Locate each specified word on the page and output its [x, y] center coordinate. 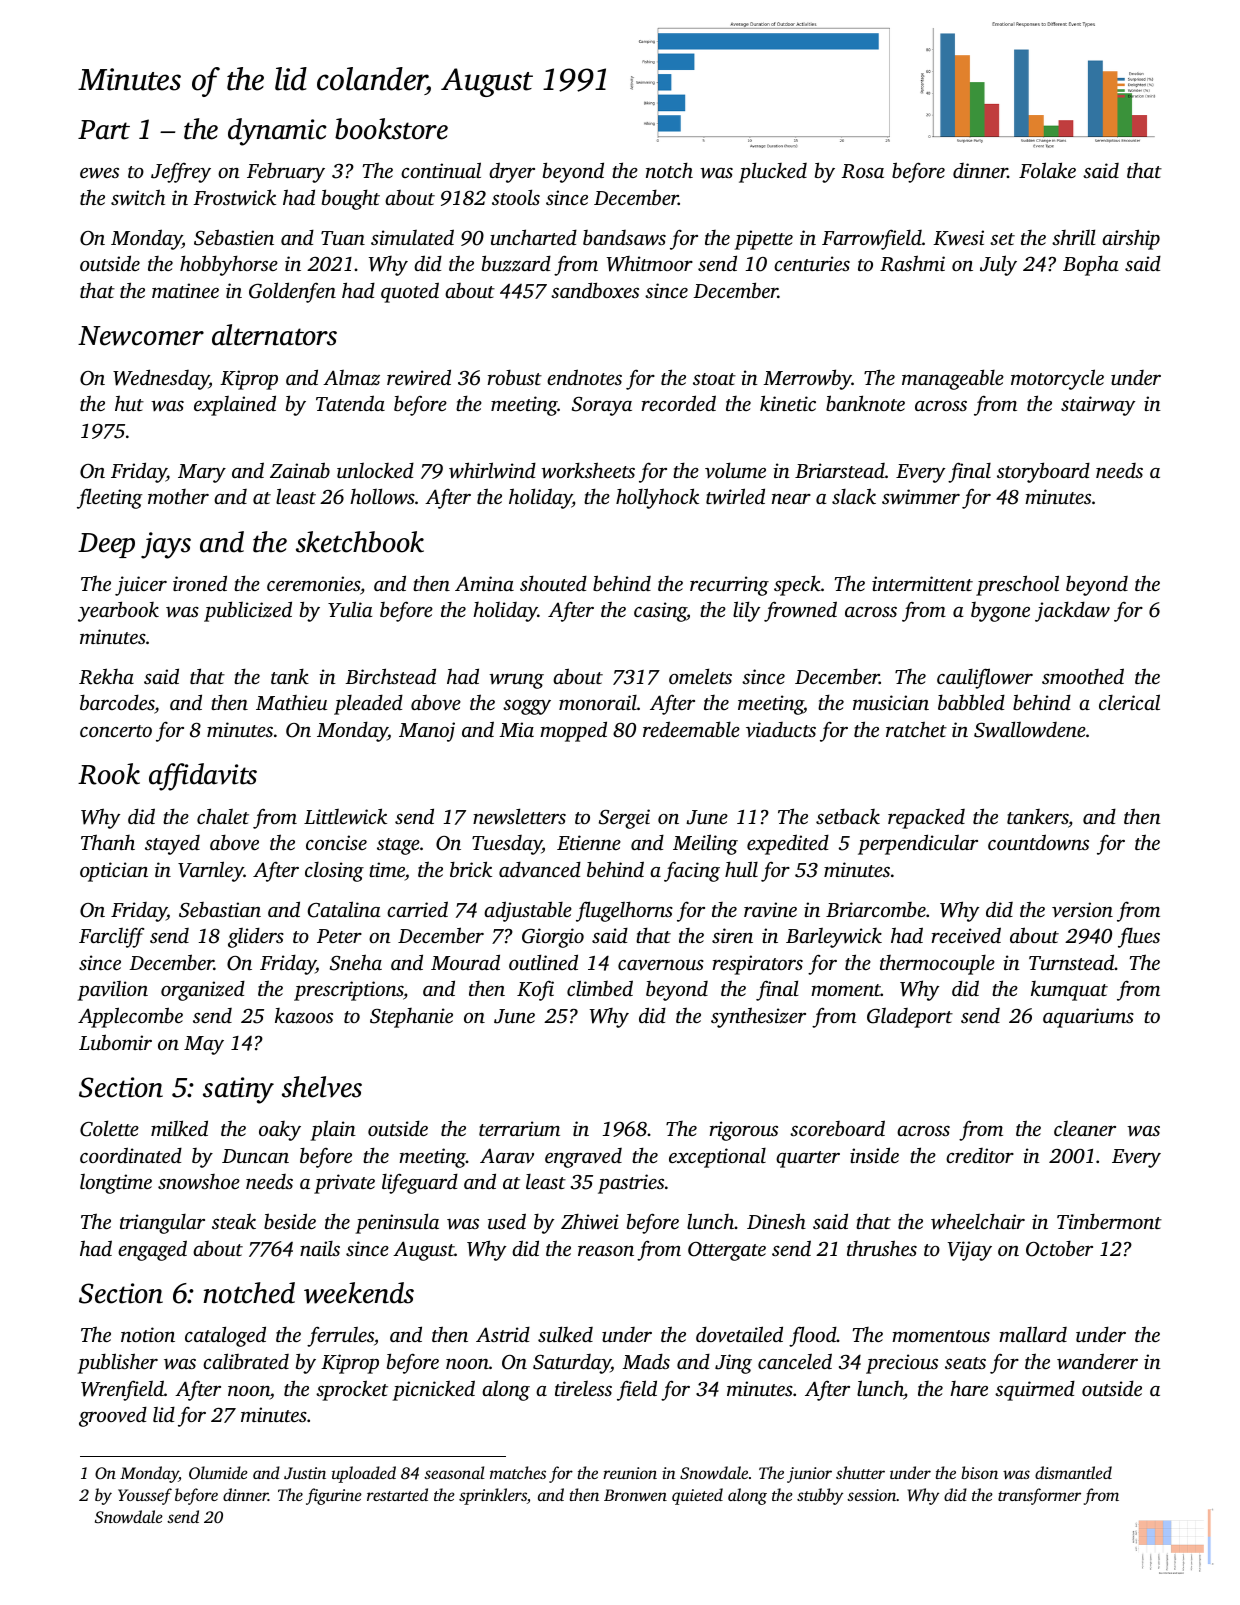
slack [854, 496]
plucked [773, 172]
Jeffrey [181, 172]
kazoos [304, 1016]
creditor [980, 1155]
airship [1131, 239]
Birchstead [390, 676]
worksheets [588, 470]
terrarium [519, 1128]
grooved [113, 1416]
